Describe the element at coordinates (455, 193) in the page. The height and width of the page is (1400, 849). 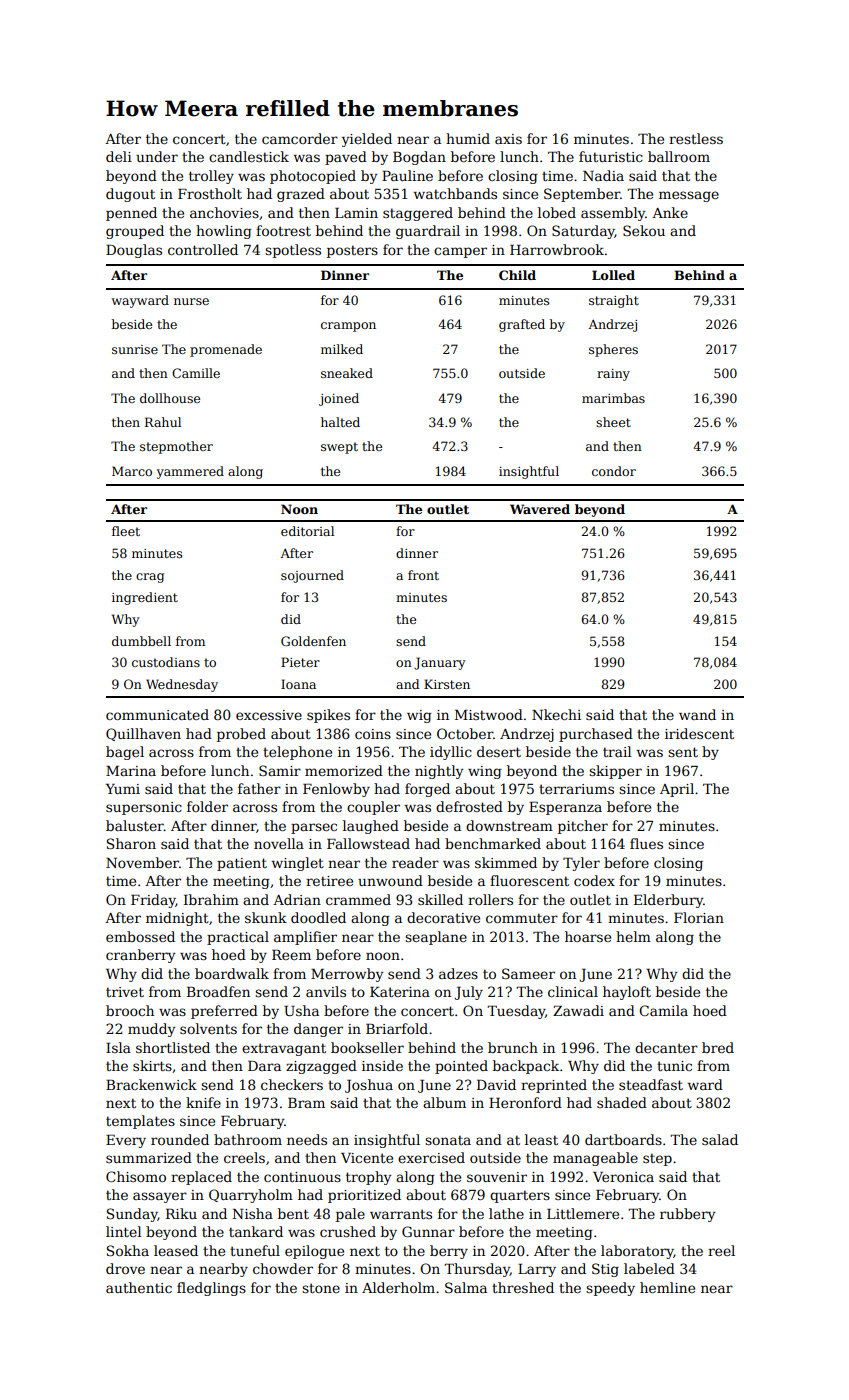
I see `watchbands` at that location.
